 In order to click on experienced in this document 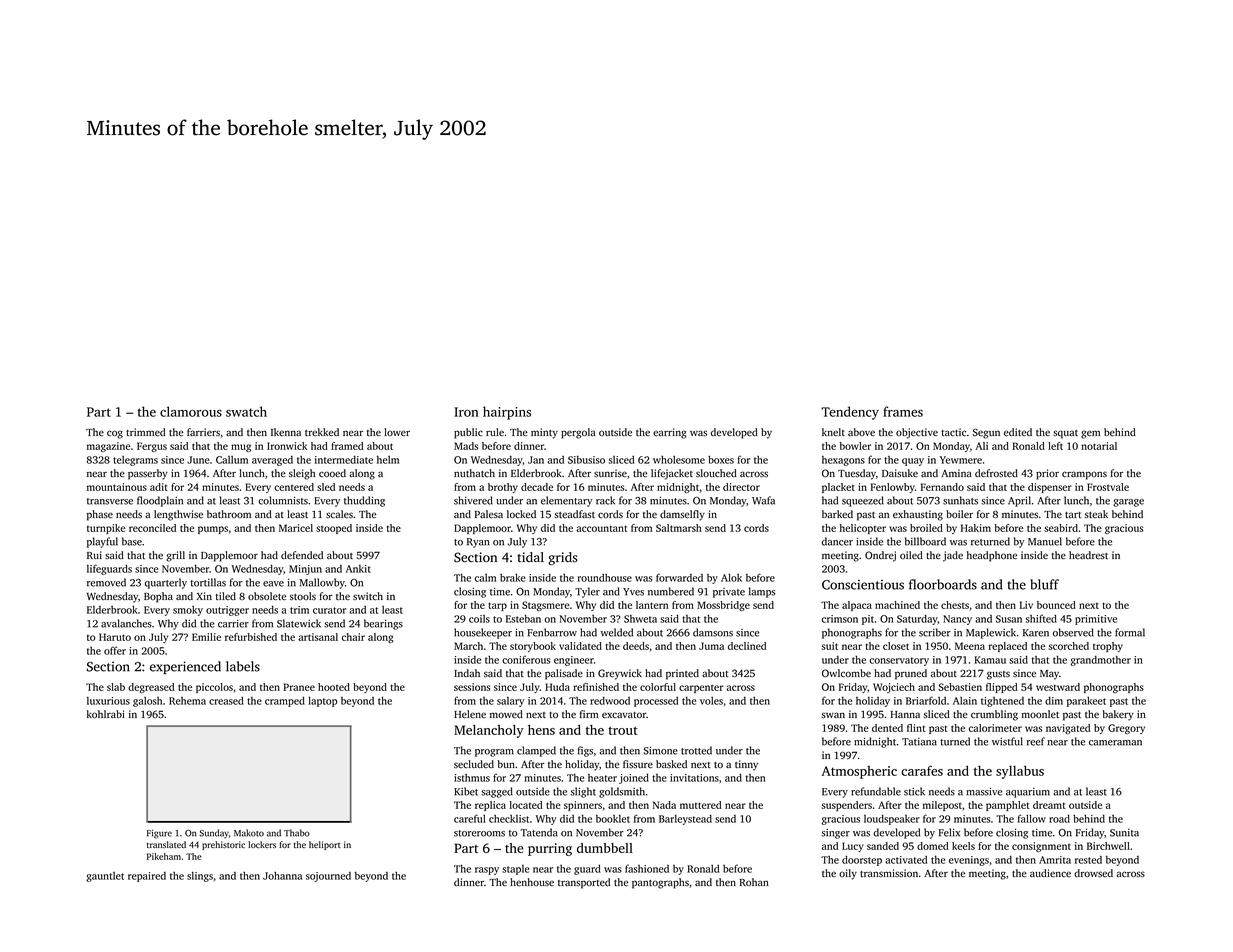, I will do `click(185, 667)`.
